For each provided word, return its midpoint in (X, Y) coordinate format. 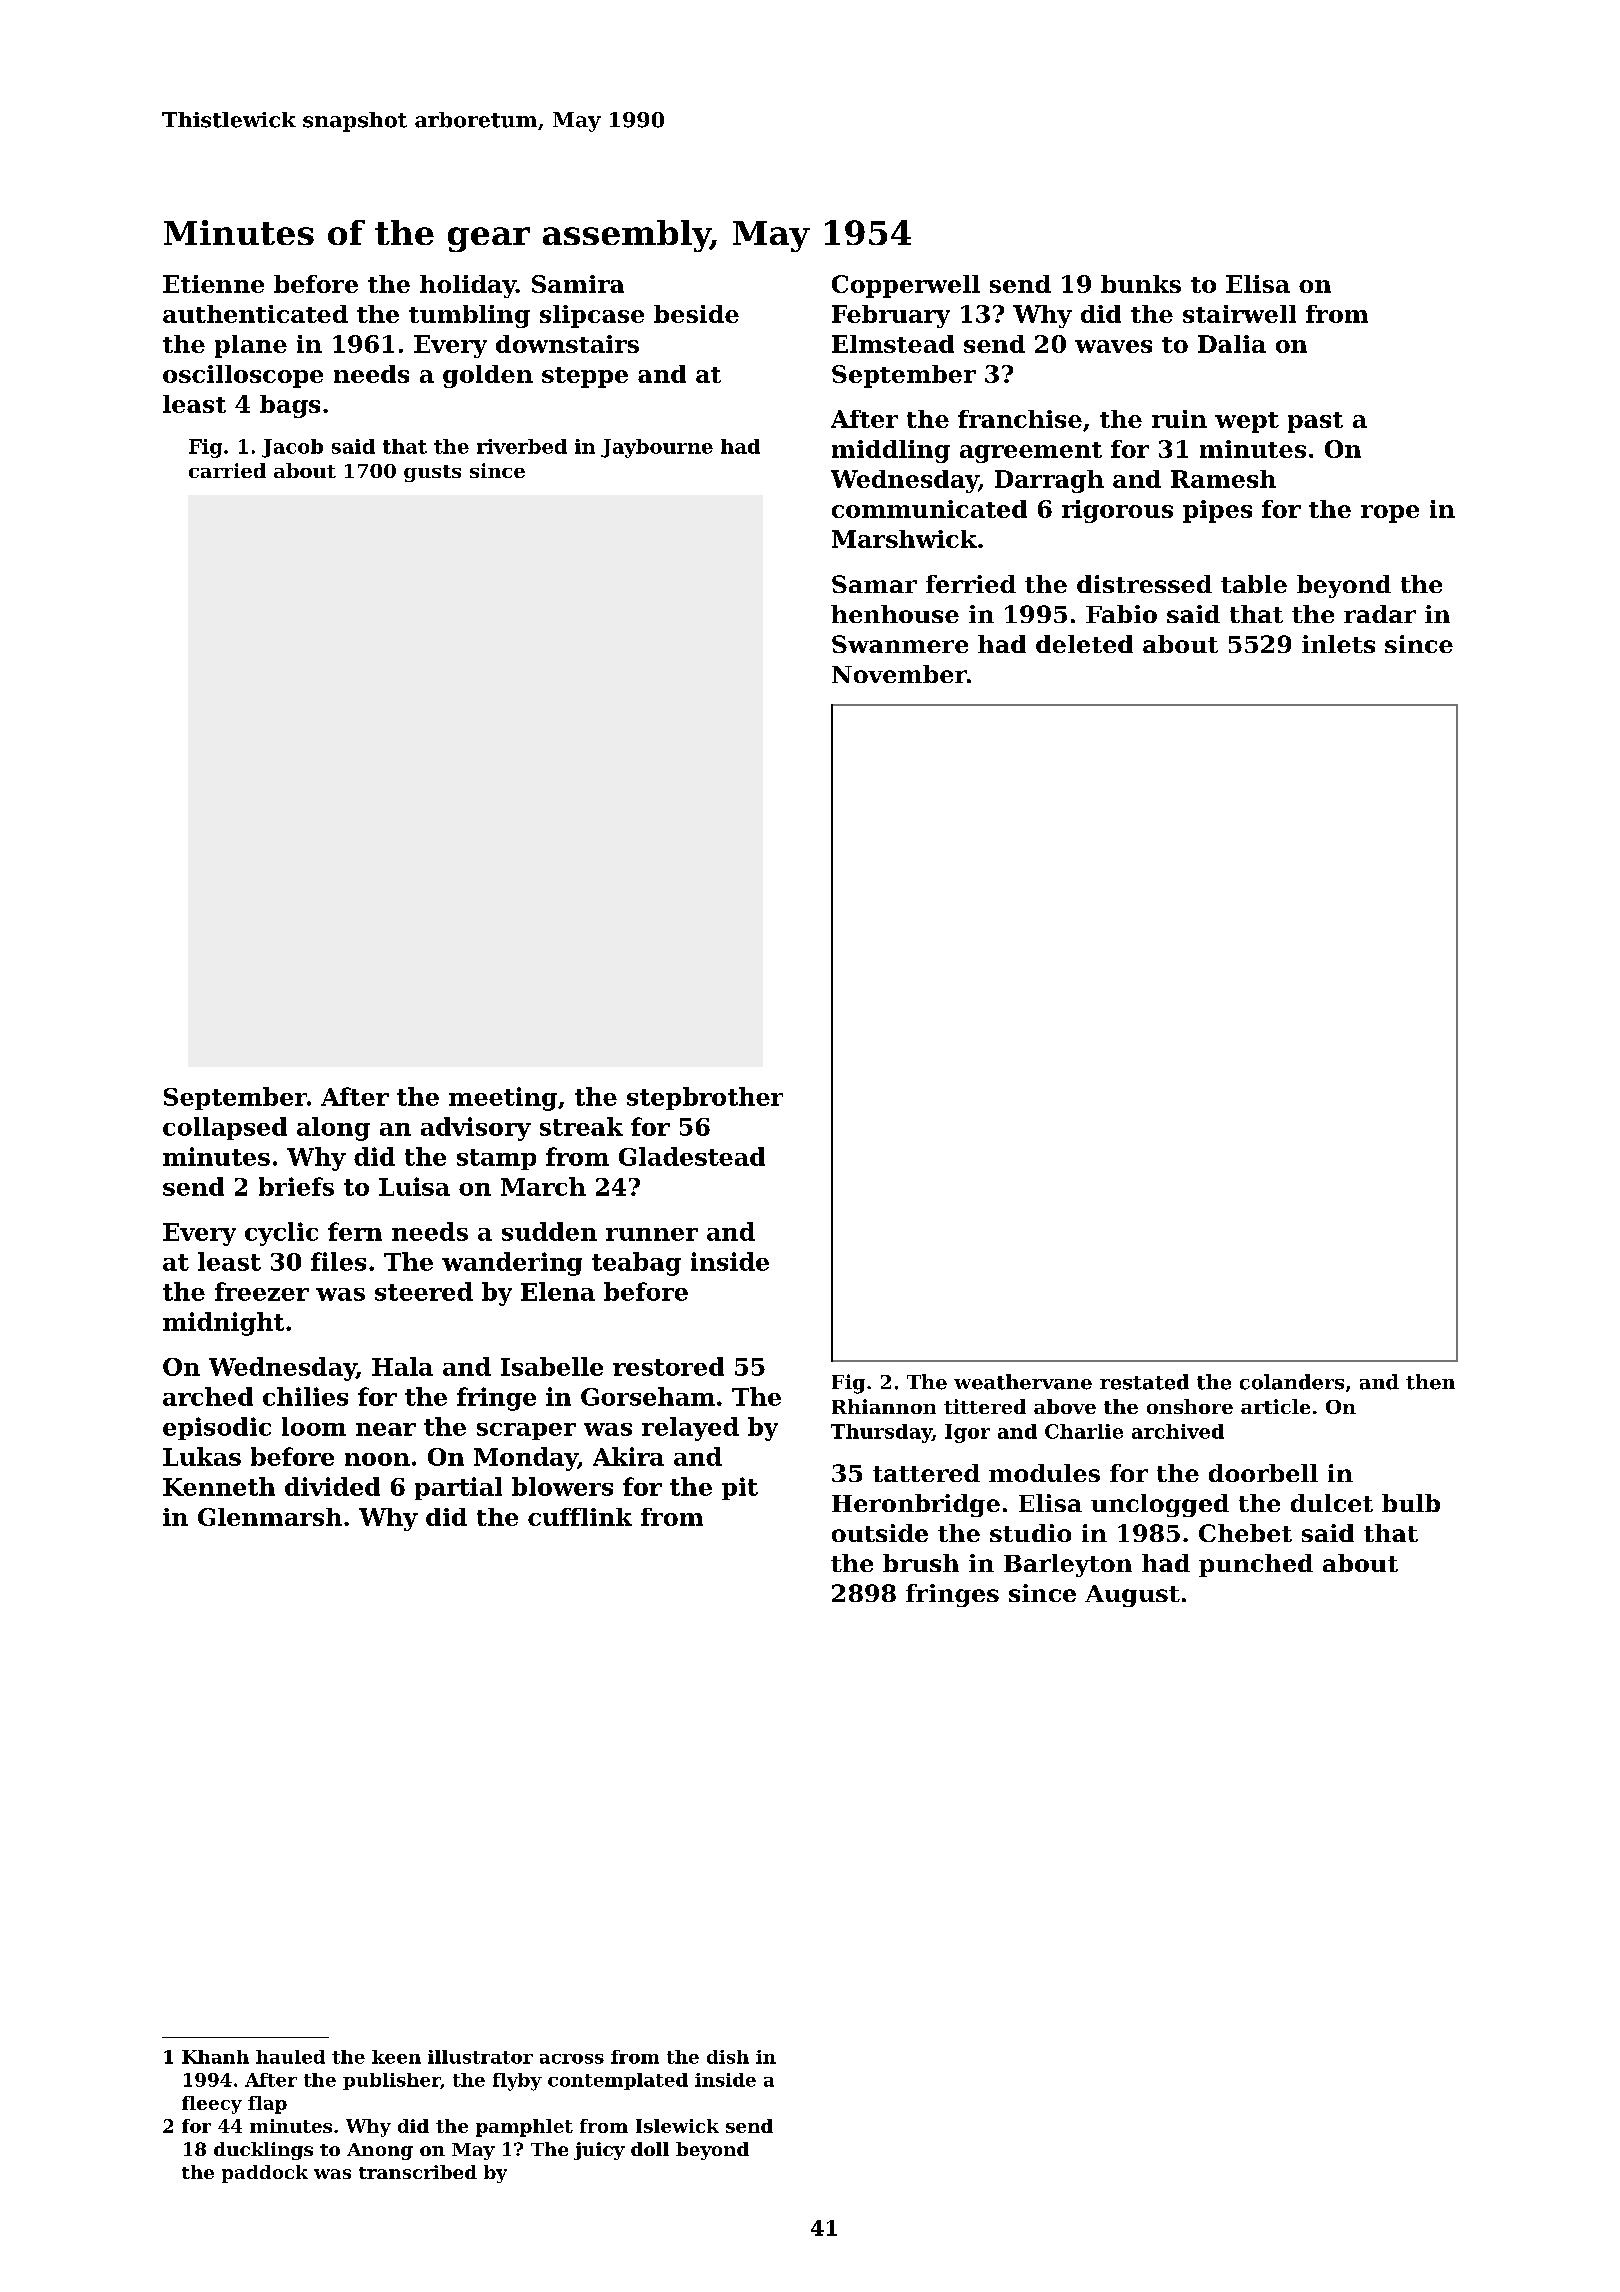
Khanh (215, 2057)
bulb (1411, 1503)
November (899, 674)
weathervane (1023, 1382)
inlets (1338, 644)
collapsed (225, 1128)
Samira (578, 284)
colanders (1292, 1382)
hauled (290, 2057)
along (333, 1129)
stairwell (1239, 314)
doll (650, 2149)
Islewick (677, 2126)
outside (880, 1533)
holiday (468, 286)
